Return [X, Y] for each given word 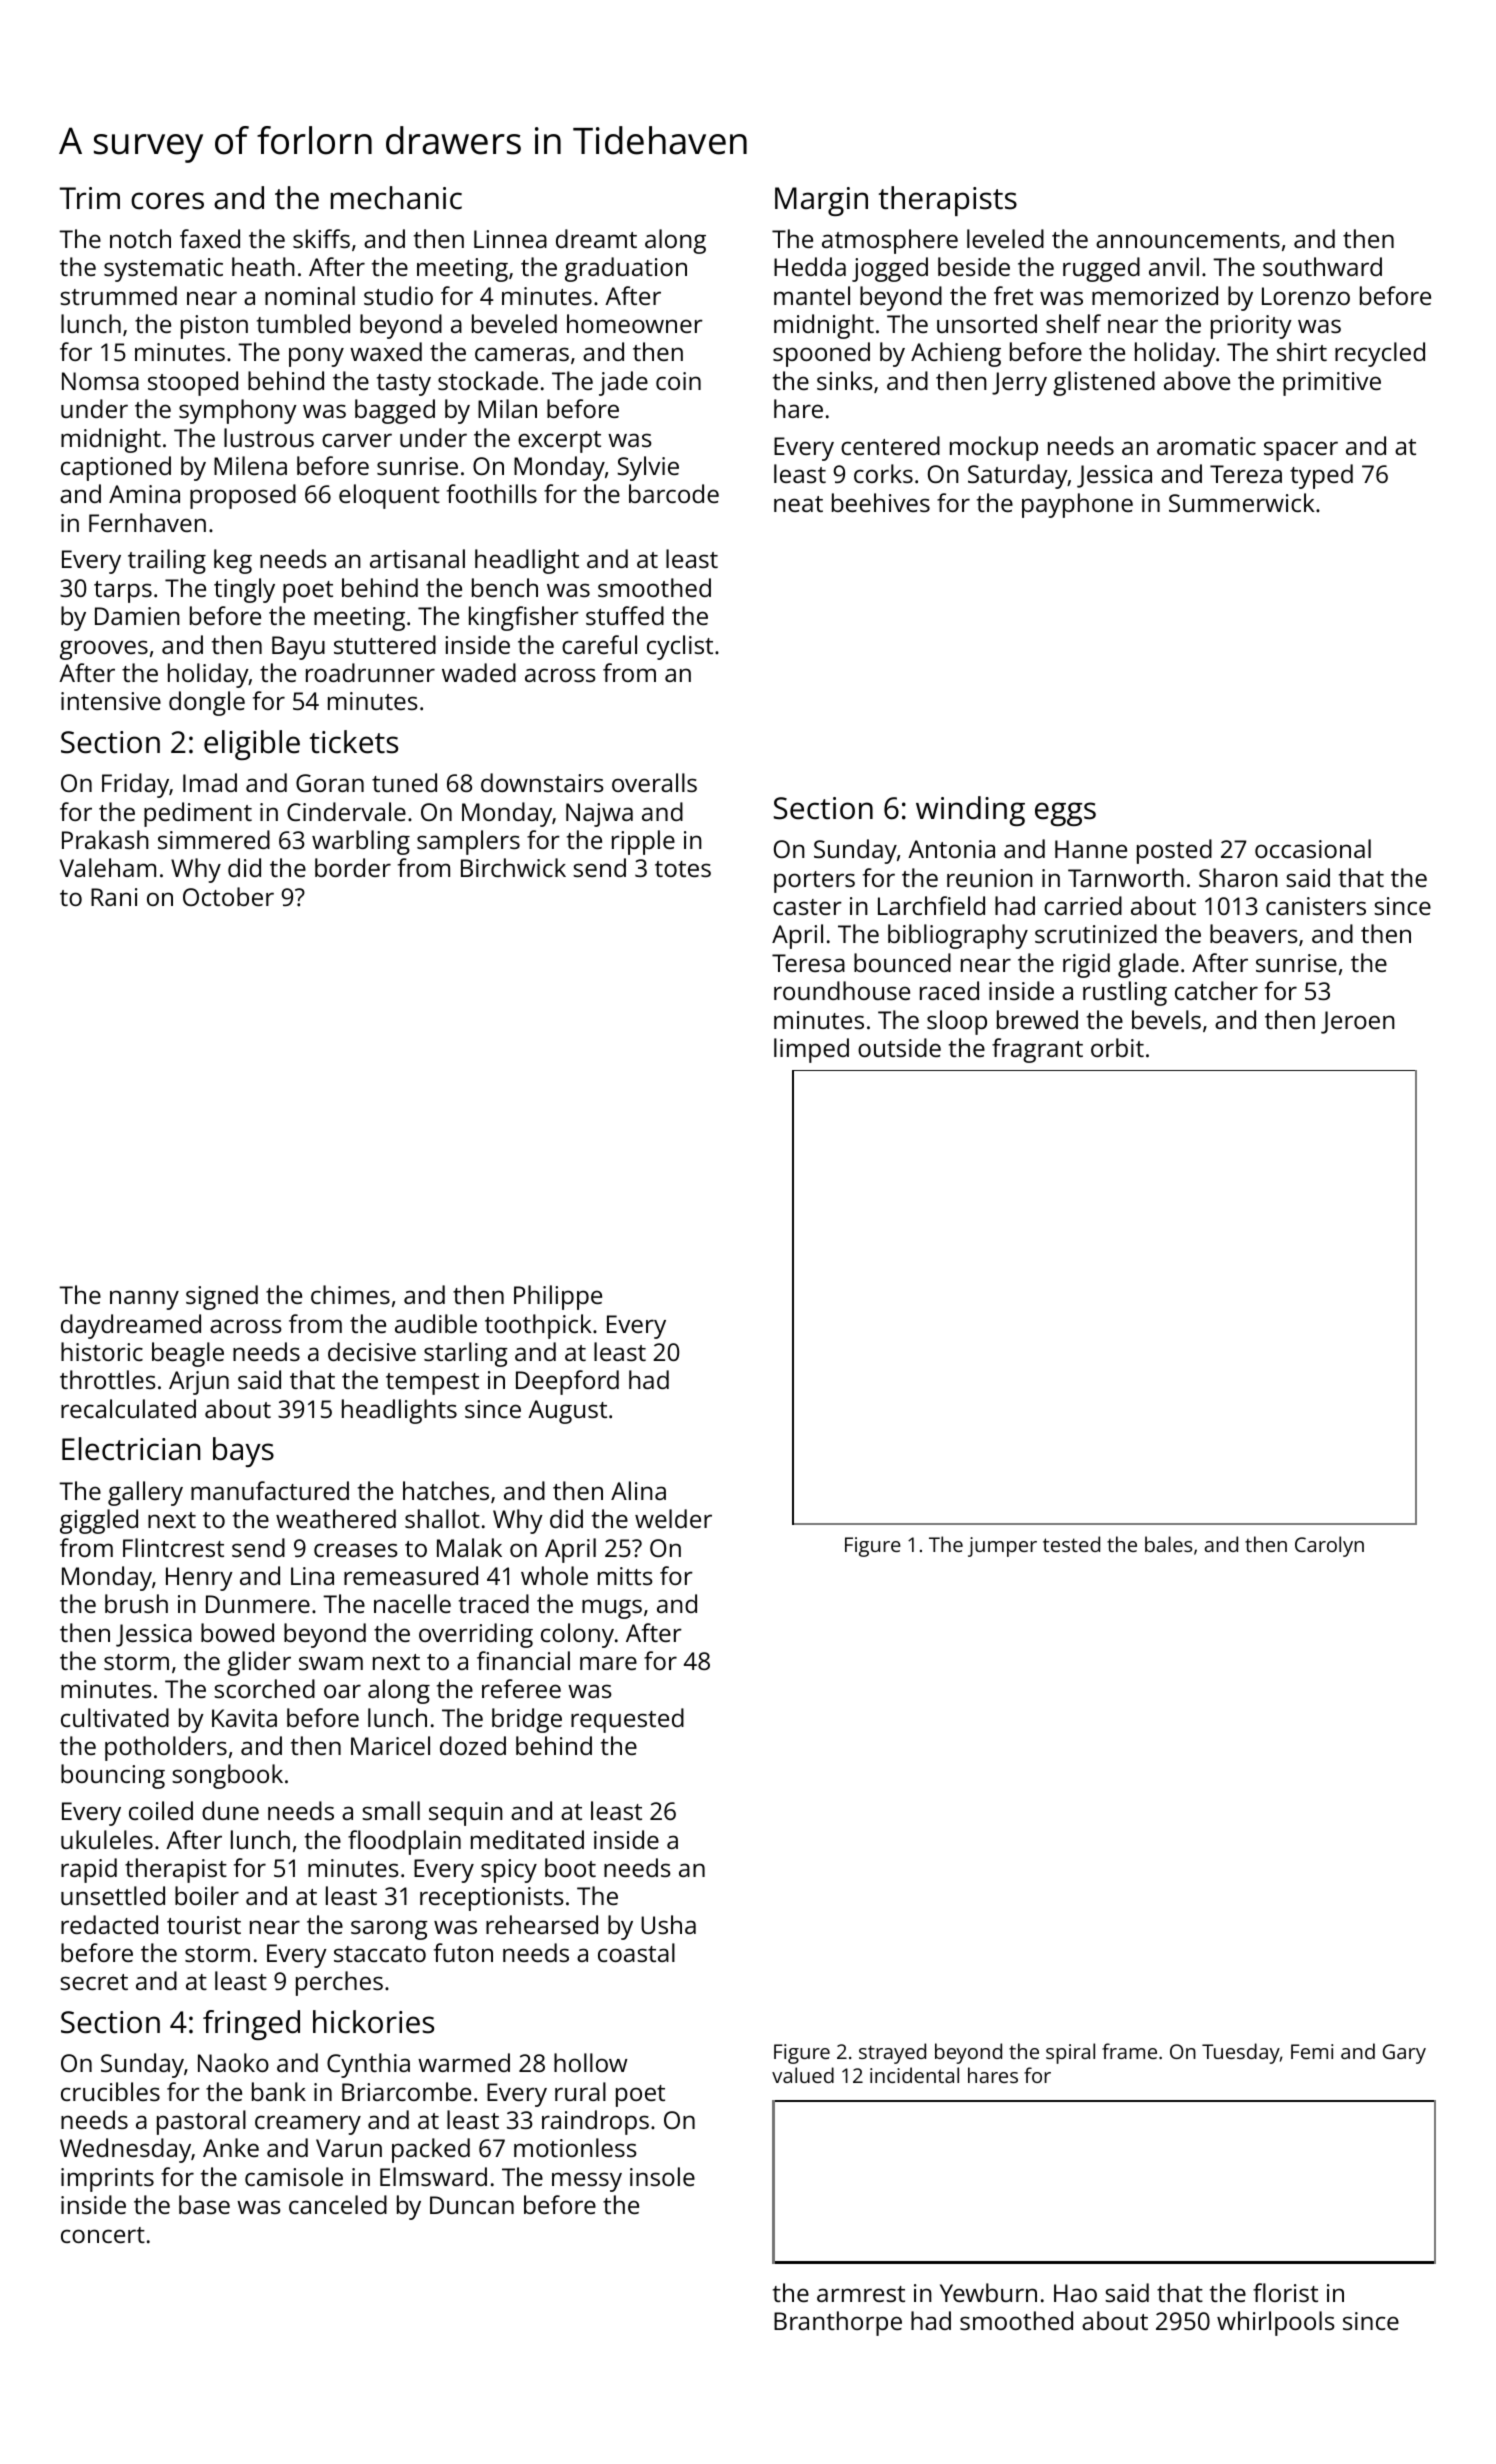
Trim [90, 198]
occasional [1313, 848]
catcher [1216, 990]
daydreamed [131, 1326]
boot [570, 1867]
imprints [107, 2180]
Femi [1312, 2051]
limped [811, 1050]
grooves [104, 650]
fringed [251, 2025]
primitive [1332, 384]
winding [970, 811]
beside [974, 266]
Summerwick [1242, 502]
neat [798, 504]
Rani [114, 897]
